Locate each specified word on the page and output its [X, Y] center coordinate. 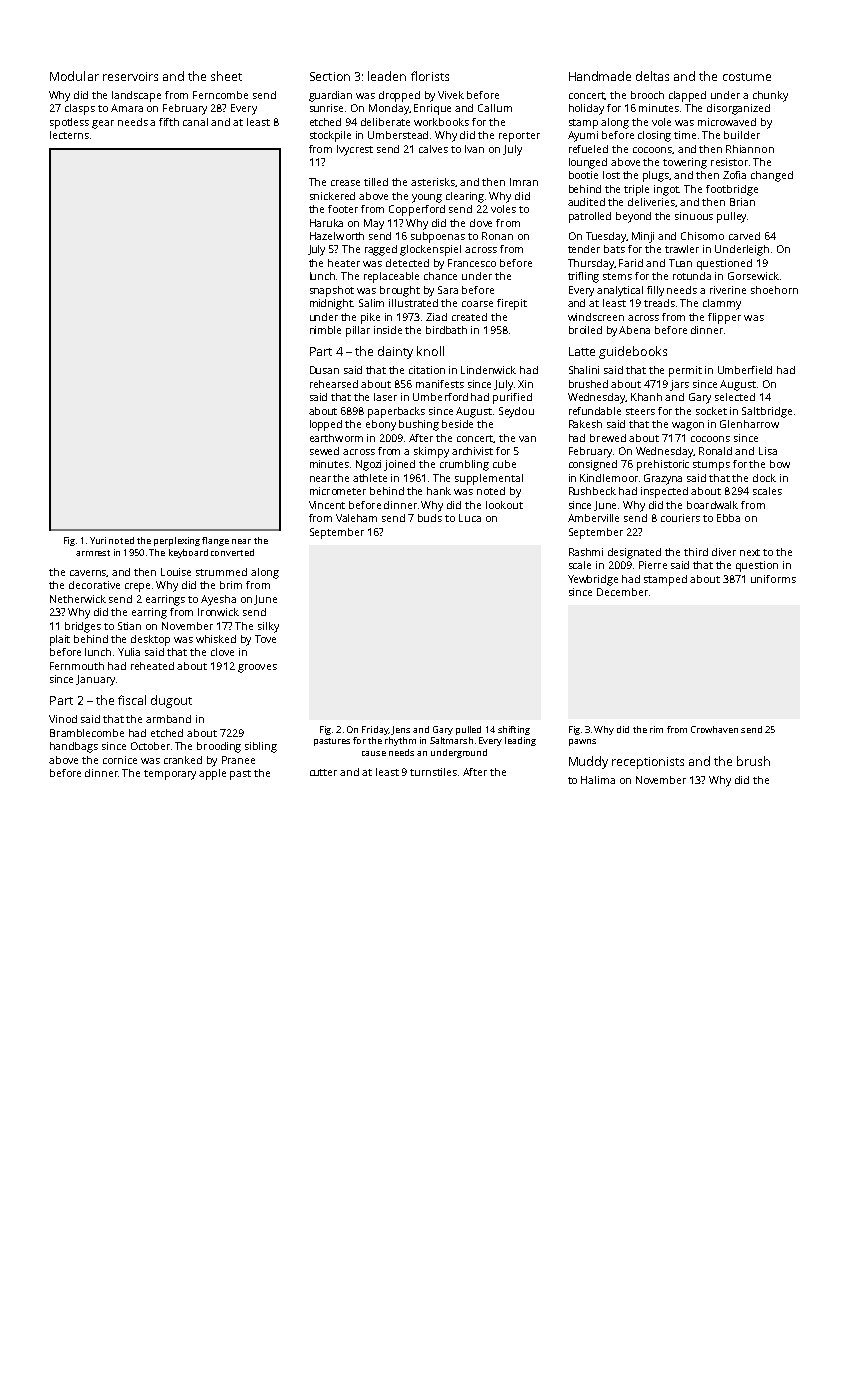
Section [330, 76]
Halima [598, 780]
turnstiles [433, 772]
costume [747, 77]
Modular [74, 76]
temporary [170, 775]
